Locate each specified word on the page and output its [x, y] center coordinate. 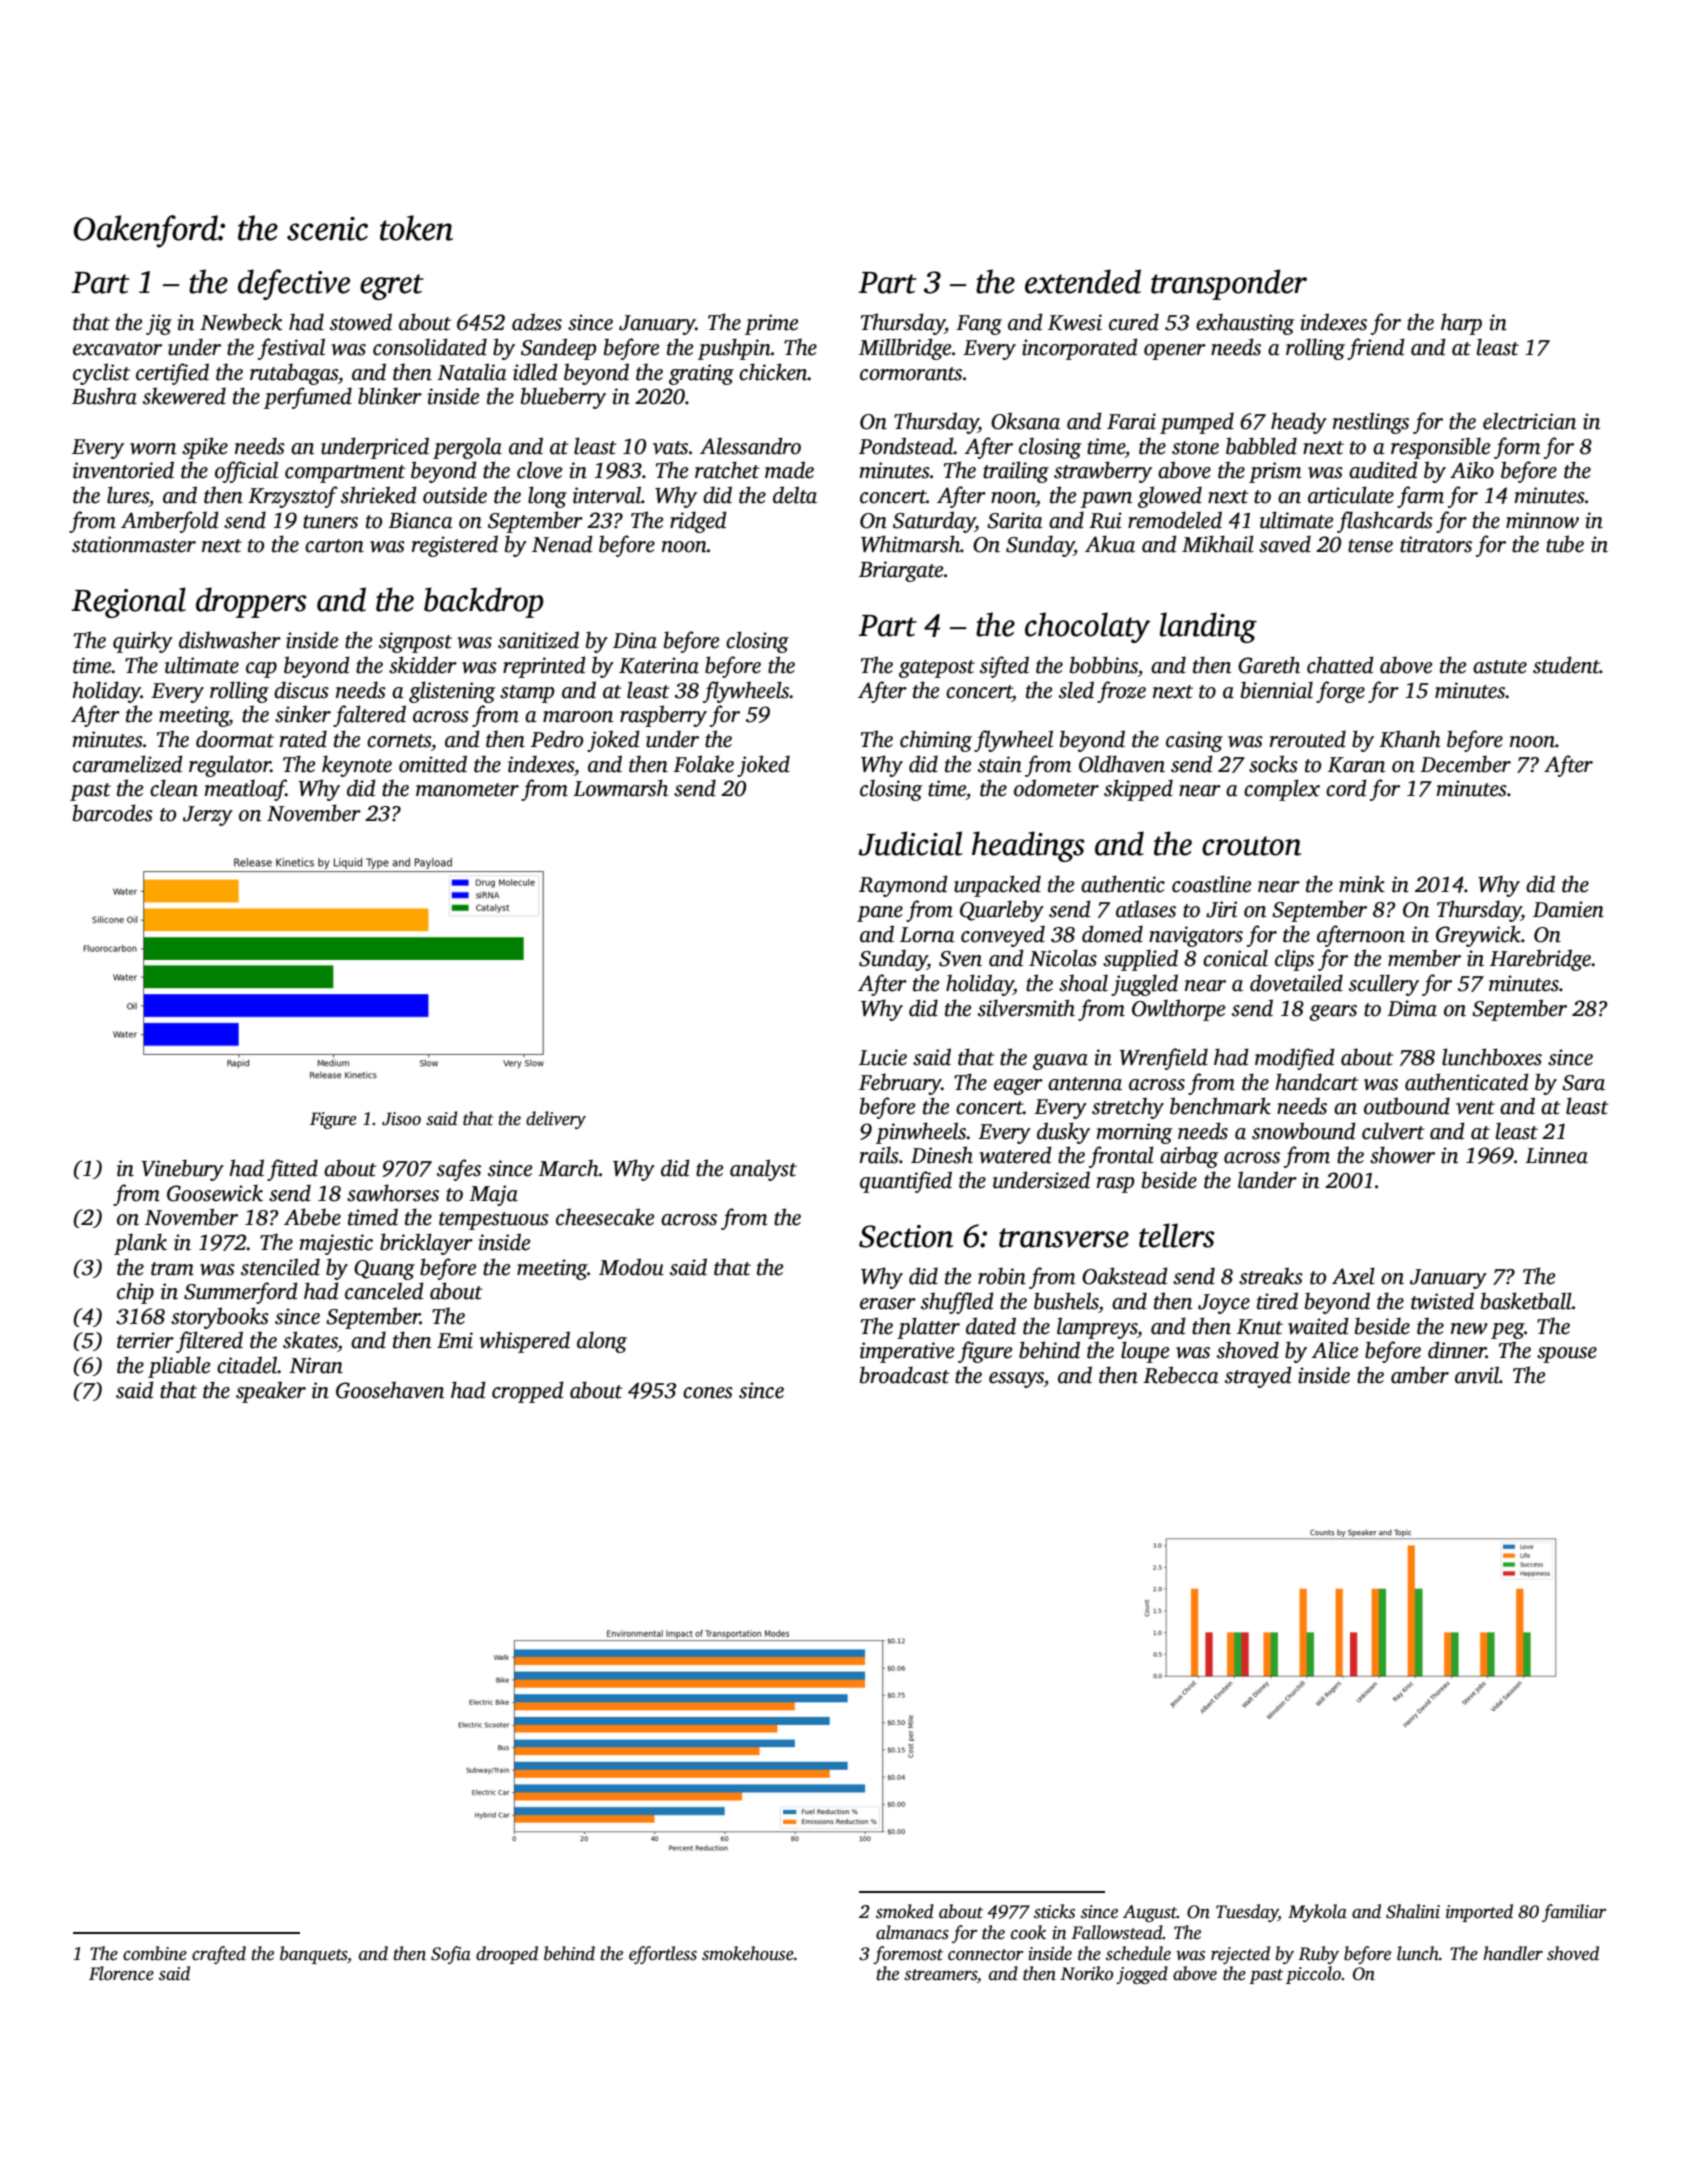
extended [1083, 281]
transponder [1229, 284]
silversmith [1026, 1008]
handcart [1317, 1082]
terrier [145, 1340]
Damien [1568, 909]
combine [155, 1953]
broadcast [905, 1375]
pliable [179, 1367]
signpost [415, 642]
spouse [1567, 1355]
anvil [1477, 1375]
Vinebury [183, 1170]
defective [294, 284]
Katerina [659, 665]
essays [1016, 1380]
